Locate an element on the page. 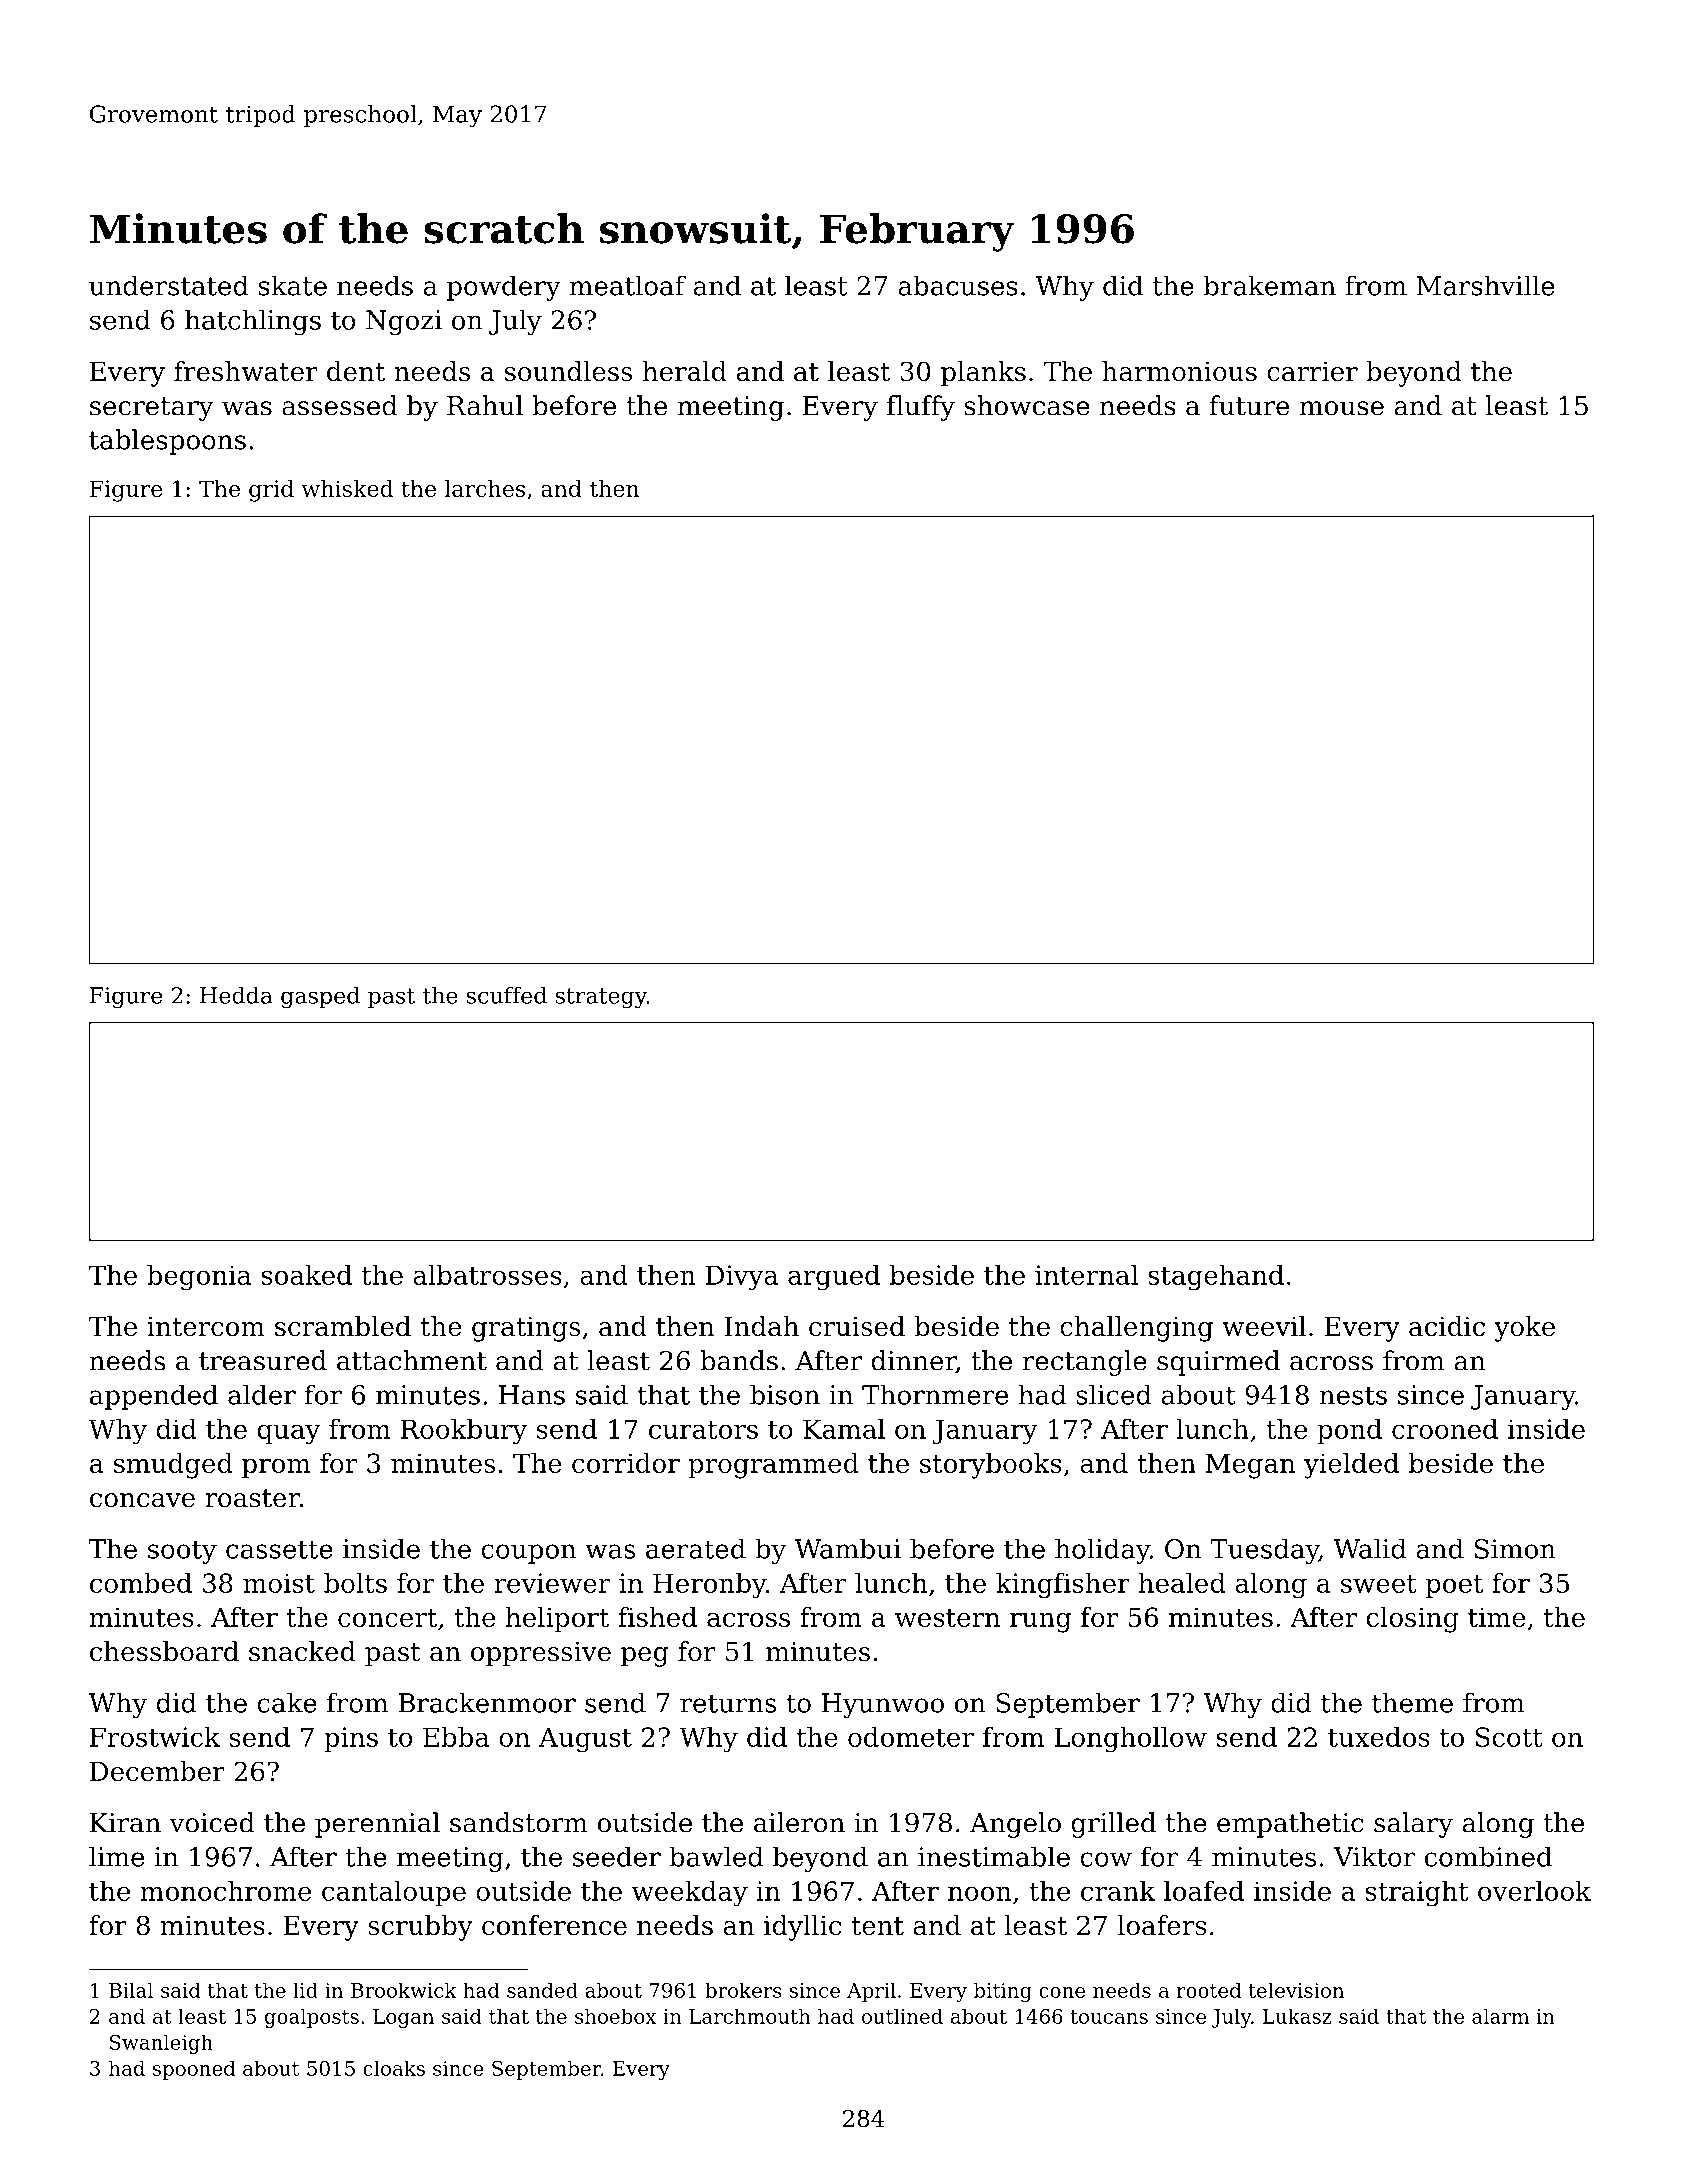  cassette is located at coordinates (279, 1549).
